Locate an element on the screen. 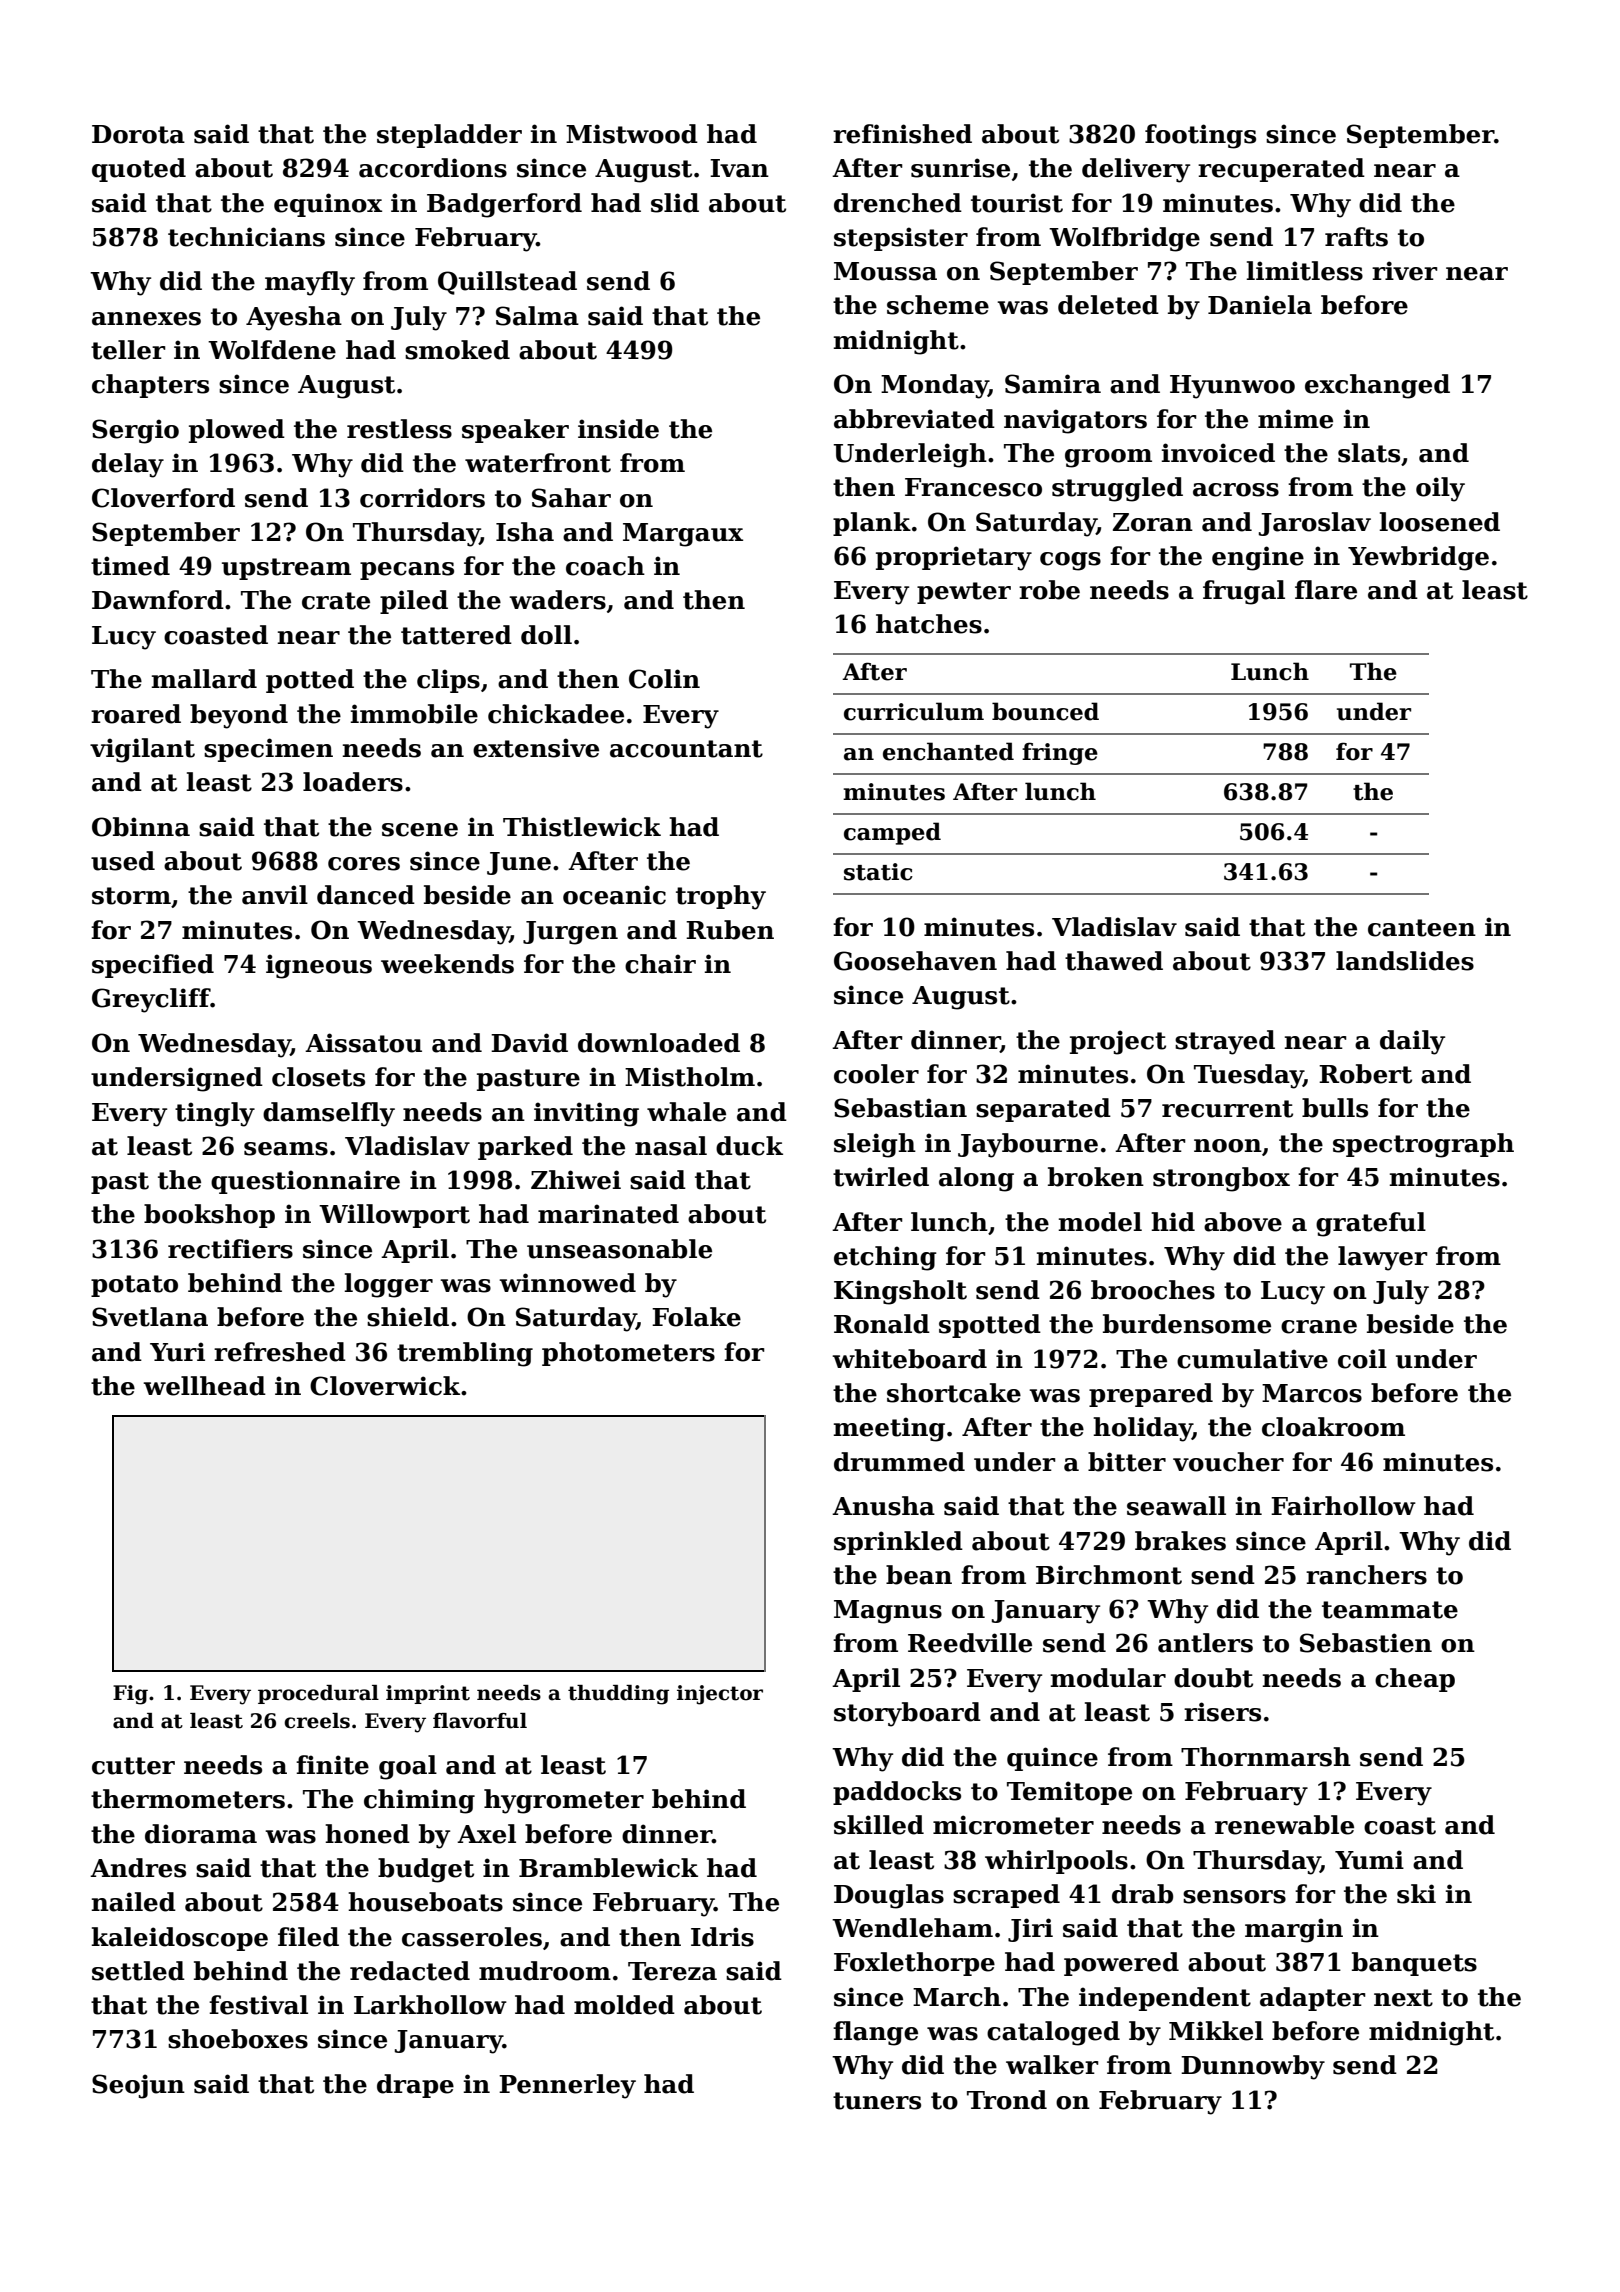 This screenshot has width=1620, height=2292. Andres is located at coordinates (138, 1868).
